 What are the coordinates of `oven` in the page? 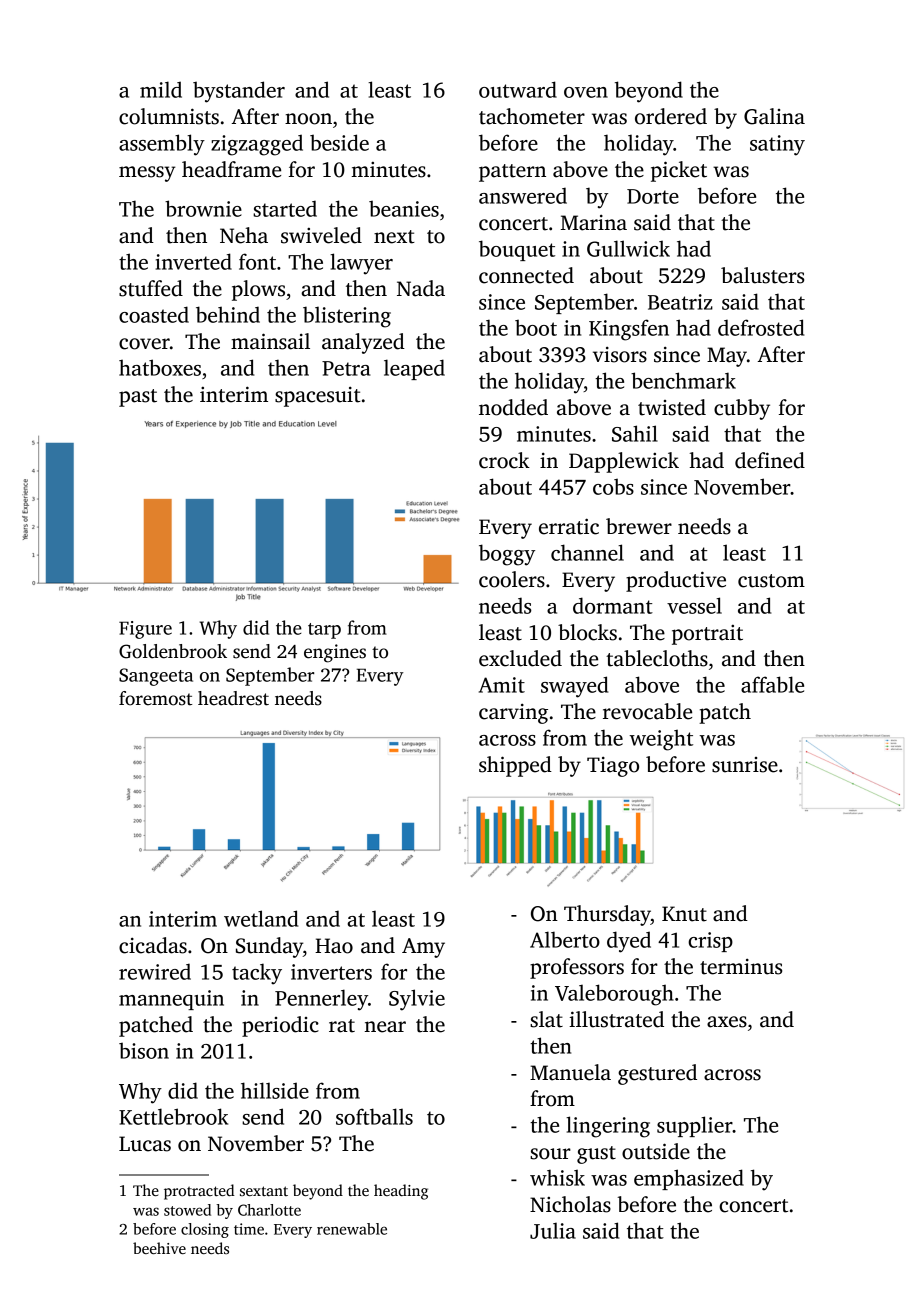 It's located at (586, 92).
